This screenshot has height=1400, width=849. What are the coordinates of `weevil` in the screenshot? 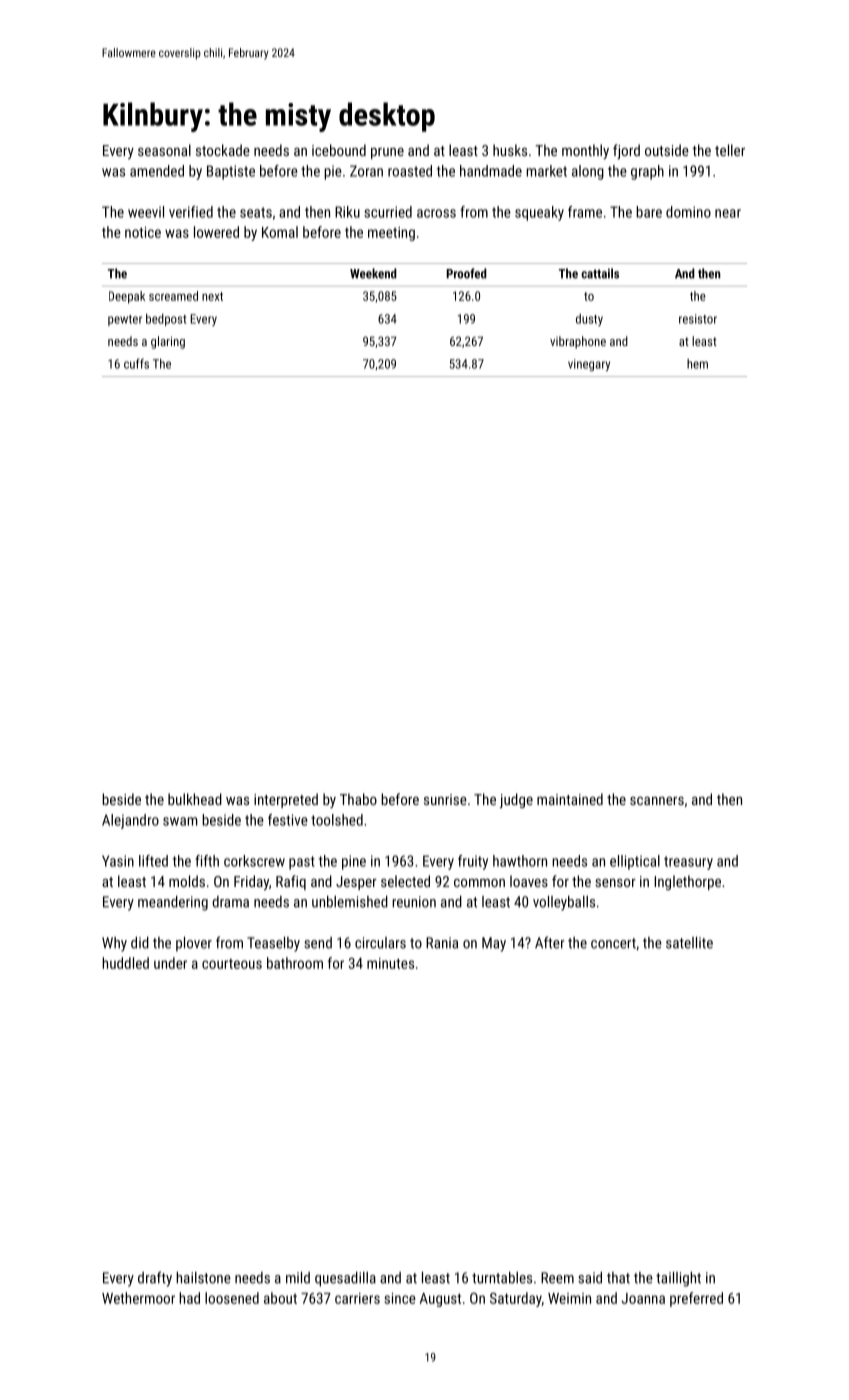 It's located at (146, 212).
